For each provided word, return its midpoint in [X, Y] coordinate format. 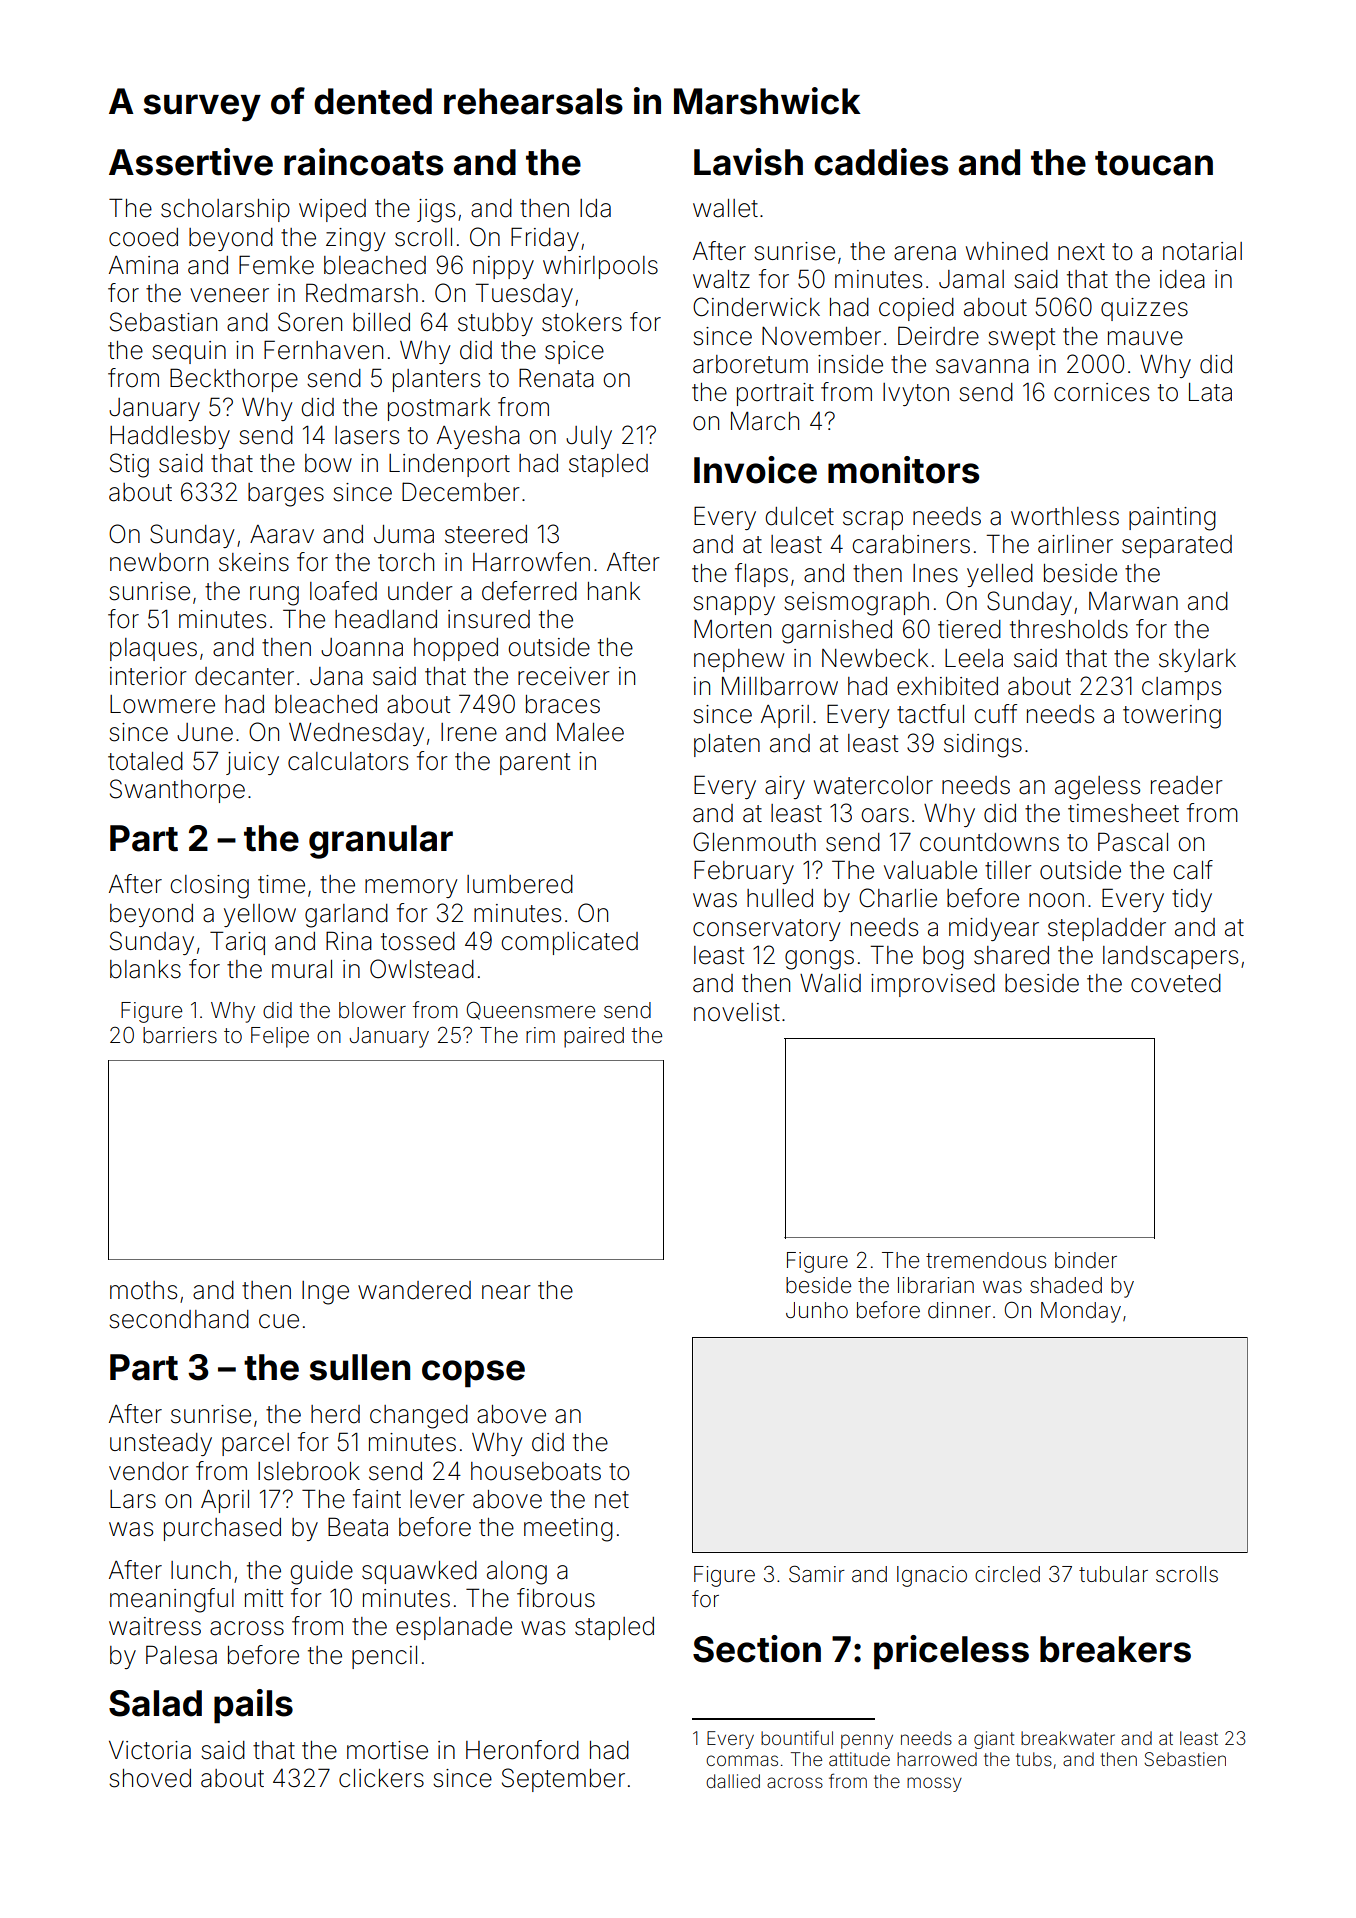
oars [885, 815]
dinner [959, 1310]
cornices [1101, 392]
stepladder [1107, 929]
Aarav [282, 534]
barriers [180, 1035]
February [744, 872]
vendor [149, 1471]
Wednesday [356, 734]
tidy [1192, 900]
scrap [873, 520]
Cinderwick [756, 307]
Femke [276, 265]
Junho [817, 1310]
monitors [903, 470]
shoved [150, 1778]
